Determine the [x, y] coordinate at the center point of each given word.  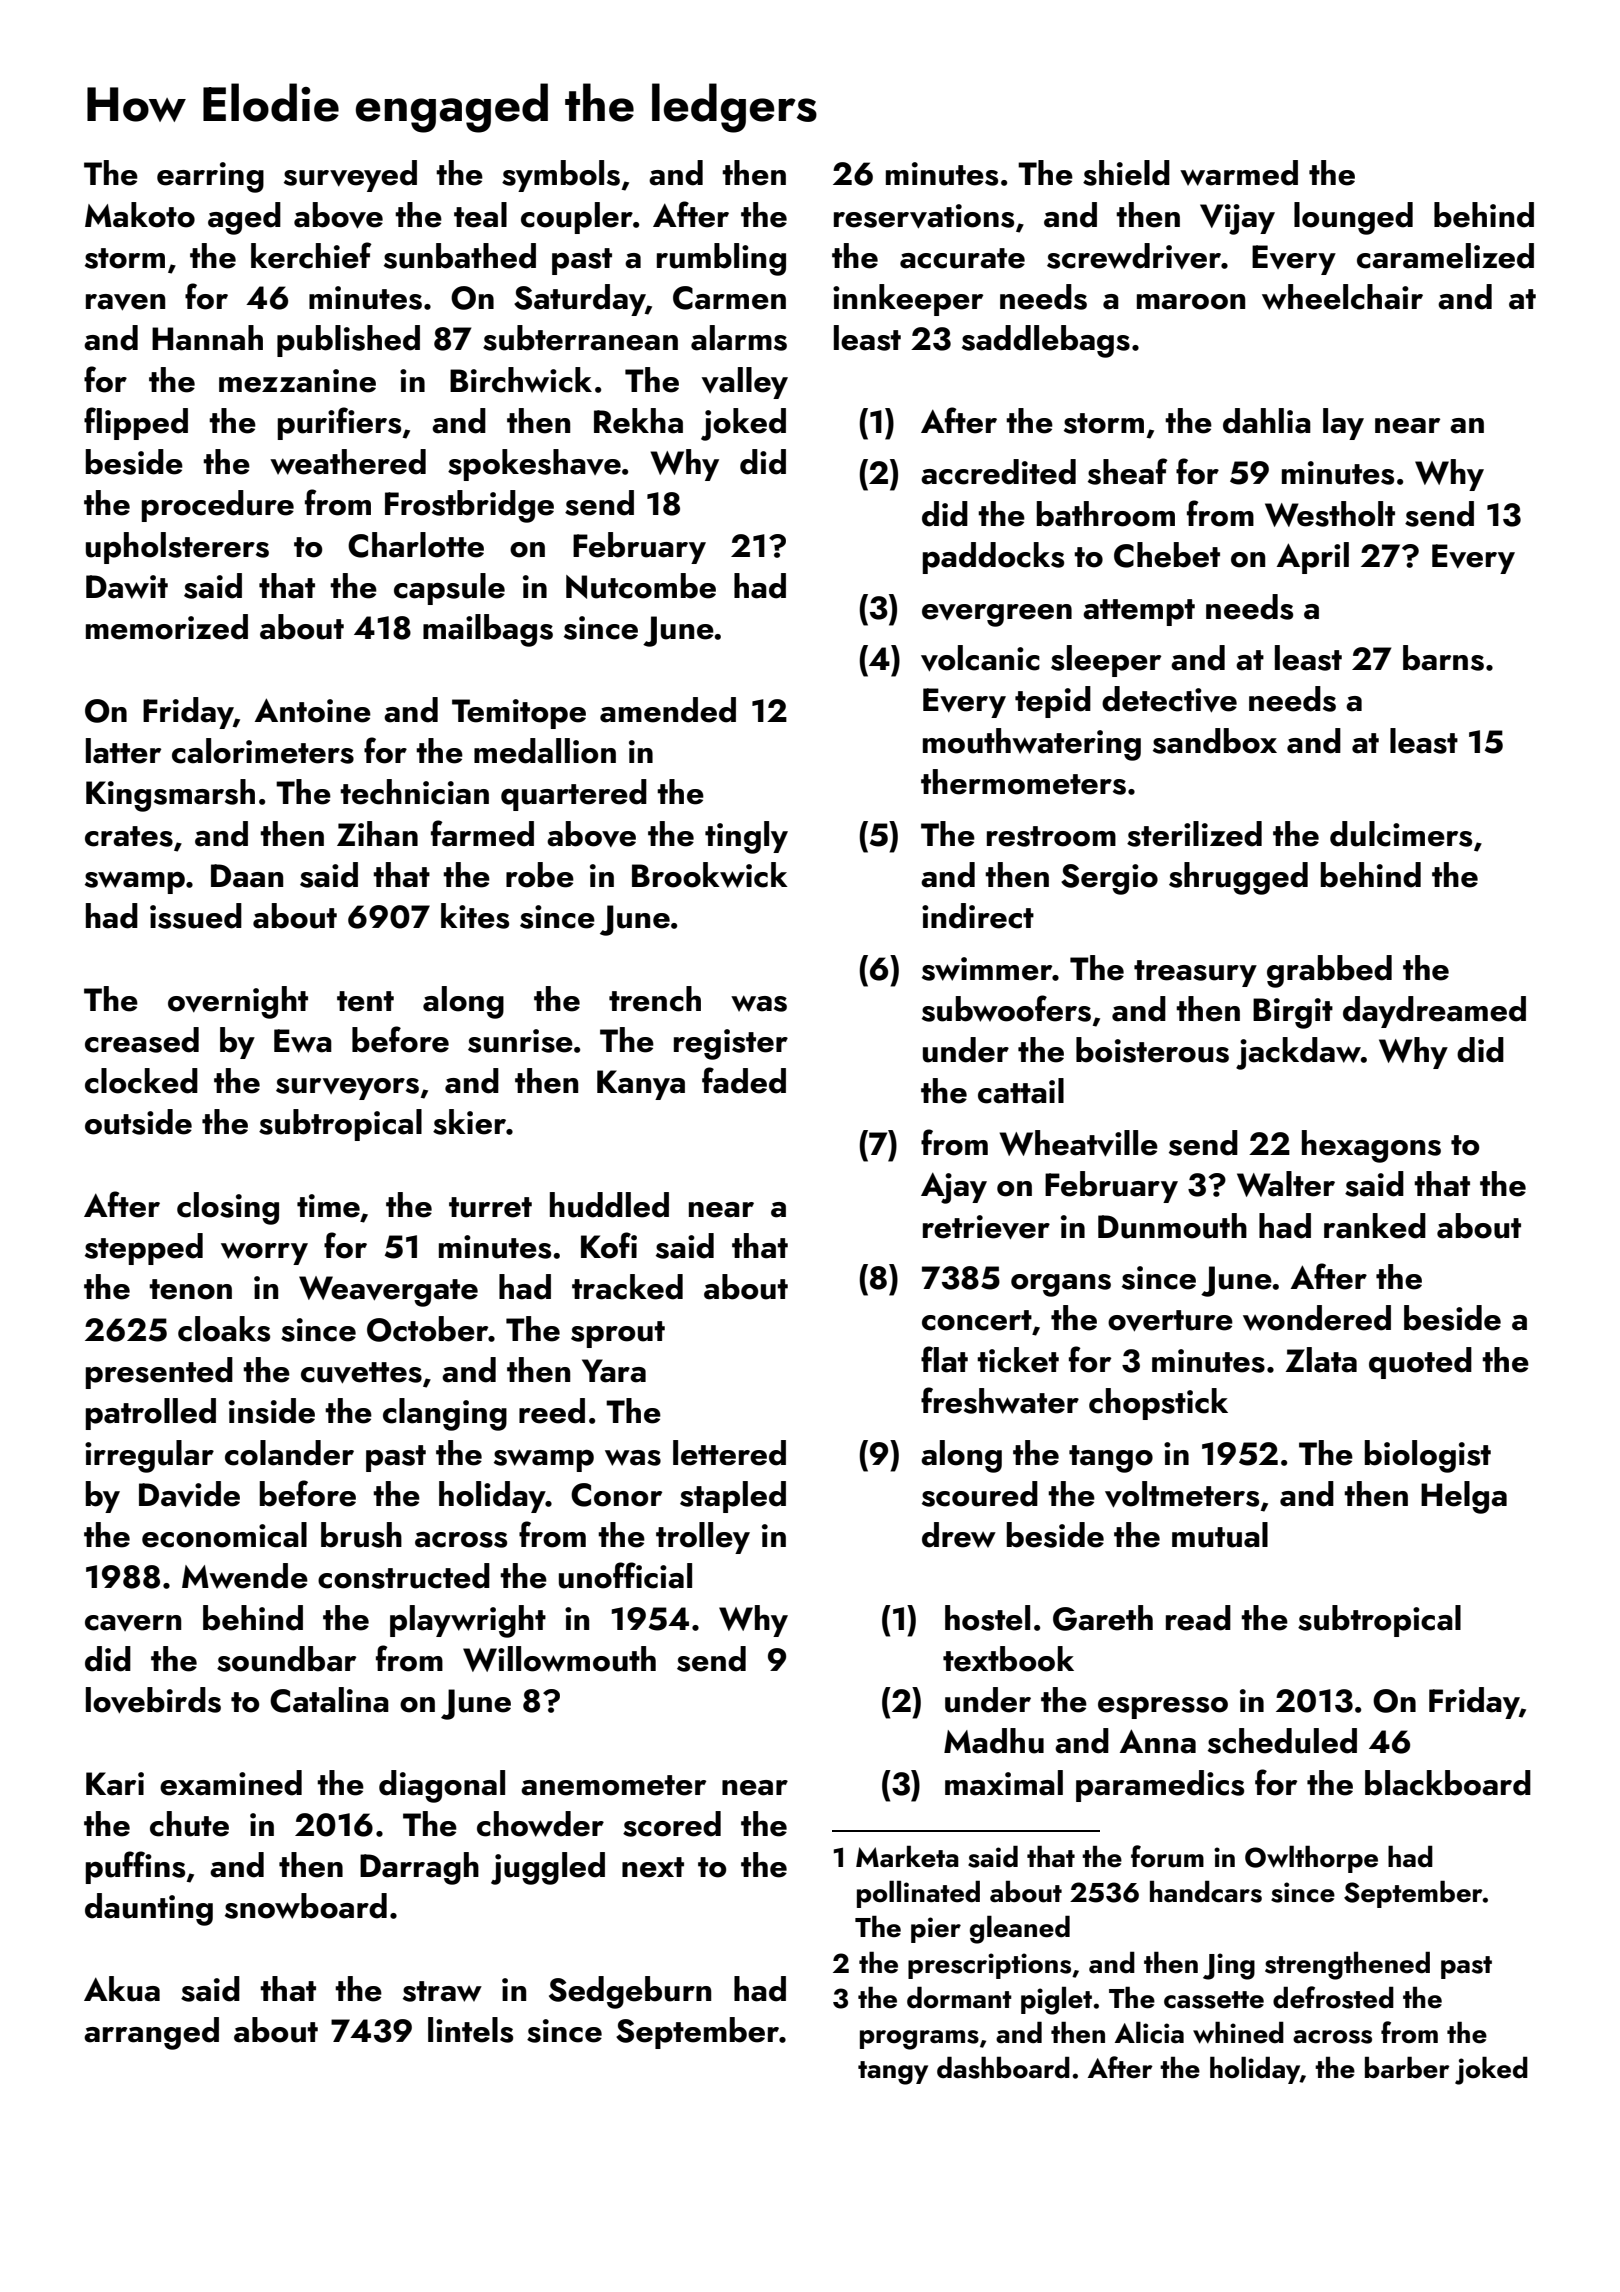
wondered [1317, 1318]
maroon [1191, 302]
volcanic [980, 658]
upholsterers [177, 548]
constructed [404, 1576]
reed [552, 1411]
